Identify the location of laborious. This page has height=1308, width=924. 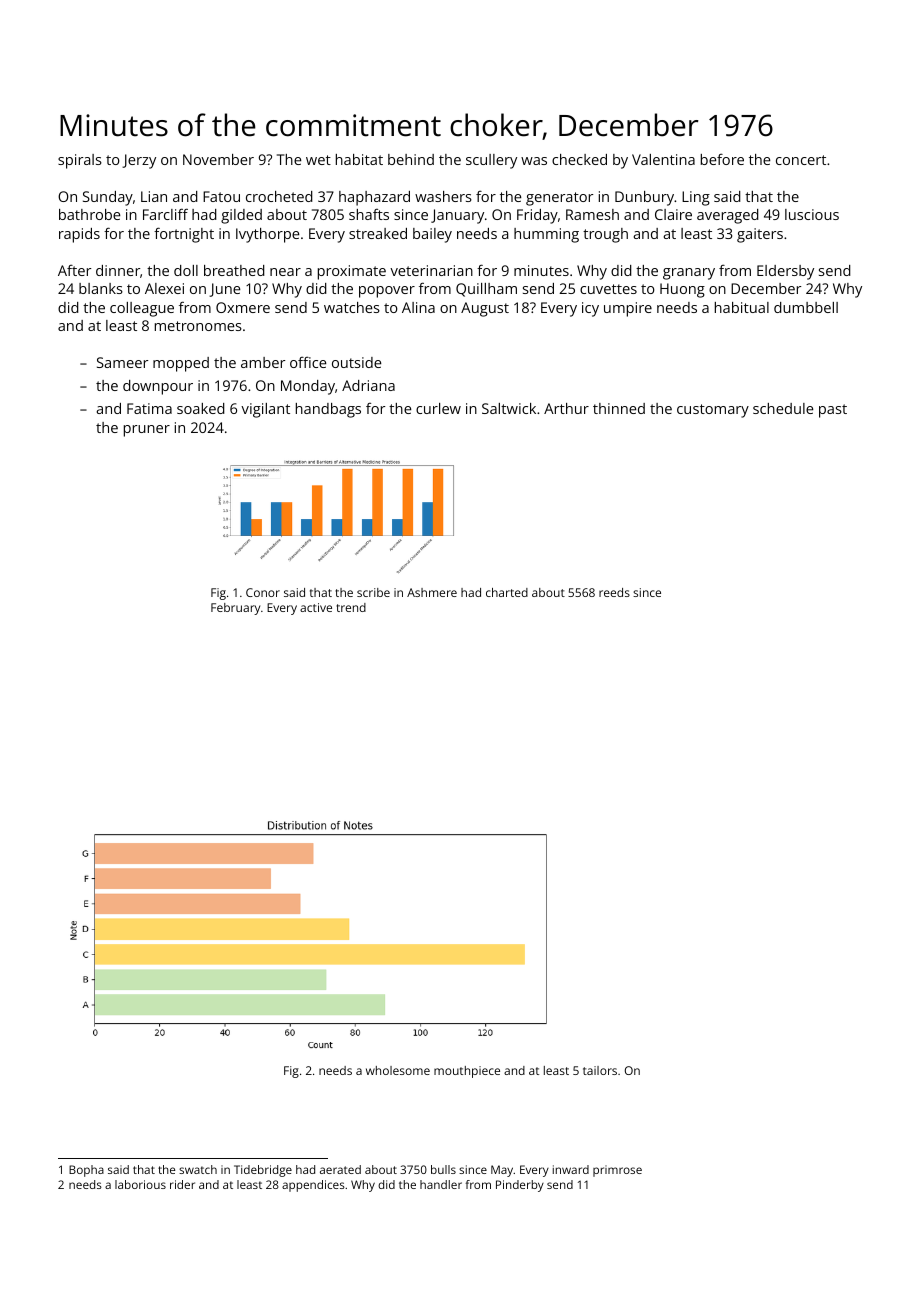
(140, 1184).
